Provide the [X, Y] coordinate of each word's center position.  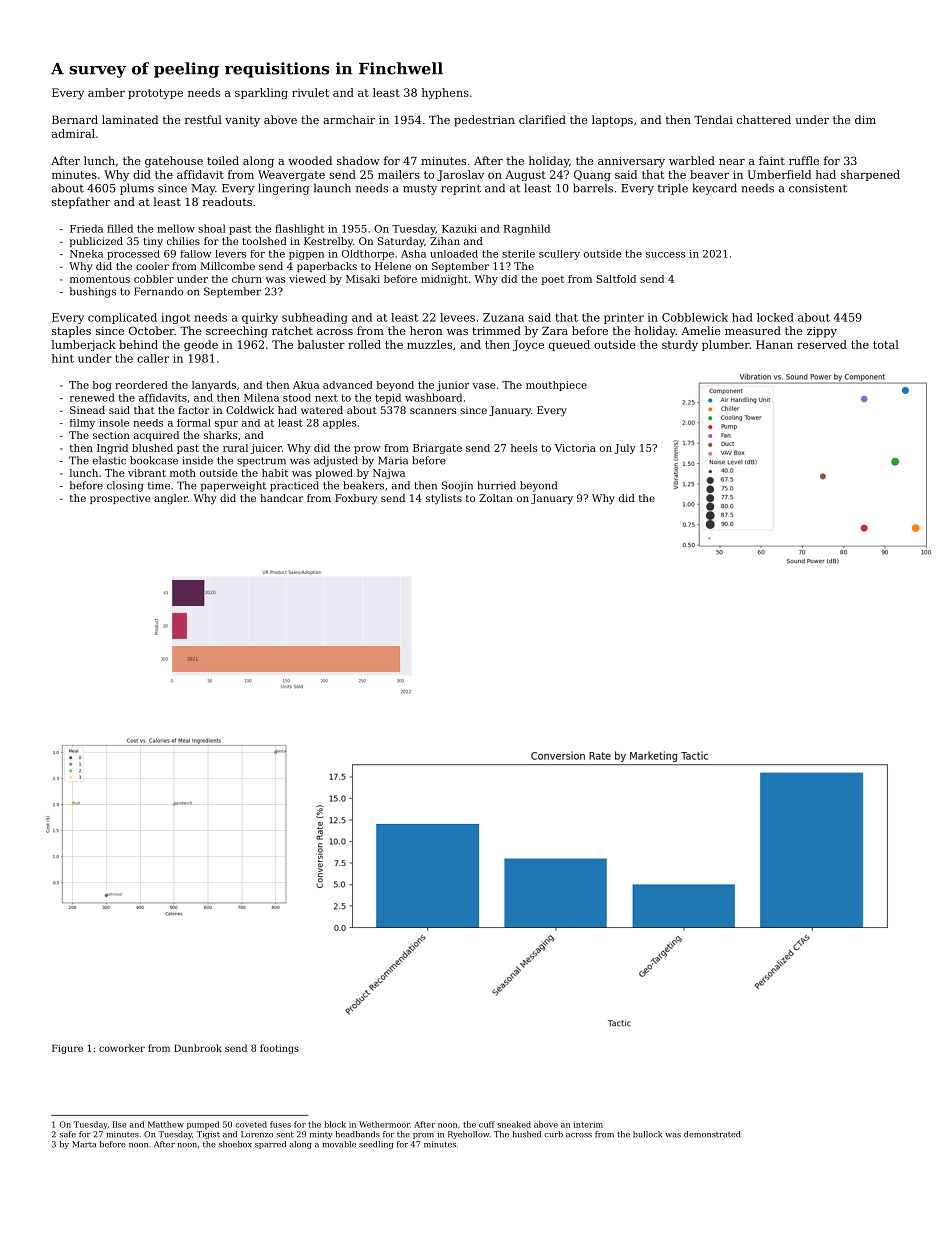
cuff [487, 1124]
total [886, 344]
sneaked [514, 1124]
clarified [542, 119]
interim [588, 1124]
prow [367, 450]
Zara [555, 331]
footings [279, 1049]
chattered [764, 119]
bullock [647, 1134]
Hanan [774, 344]
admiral [73, 133]
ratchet [292, 330]
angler [171, 499]
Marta [84, 1144]
